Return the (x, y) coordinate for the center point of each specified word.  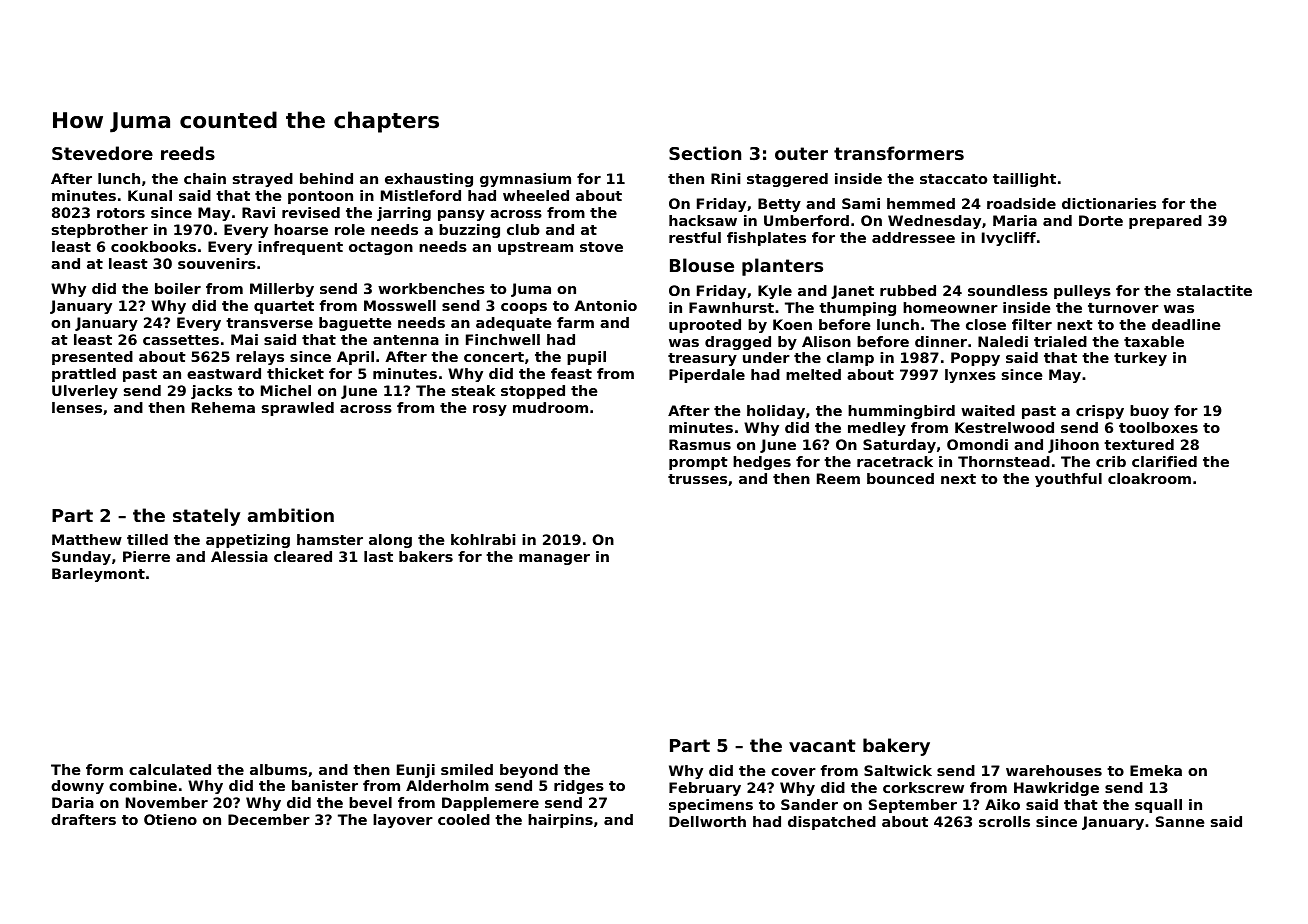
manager (554, 559)
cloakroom (1149, 478)
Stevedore (102, 153)
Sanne (1180, 821)
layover (403, 821)
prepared (1165, 222)
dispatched (832, 823)
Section (705, 153)
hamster (330, 539)
